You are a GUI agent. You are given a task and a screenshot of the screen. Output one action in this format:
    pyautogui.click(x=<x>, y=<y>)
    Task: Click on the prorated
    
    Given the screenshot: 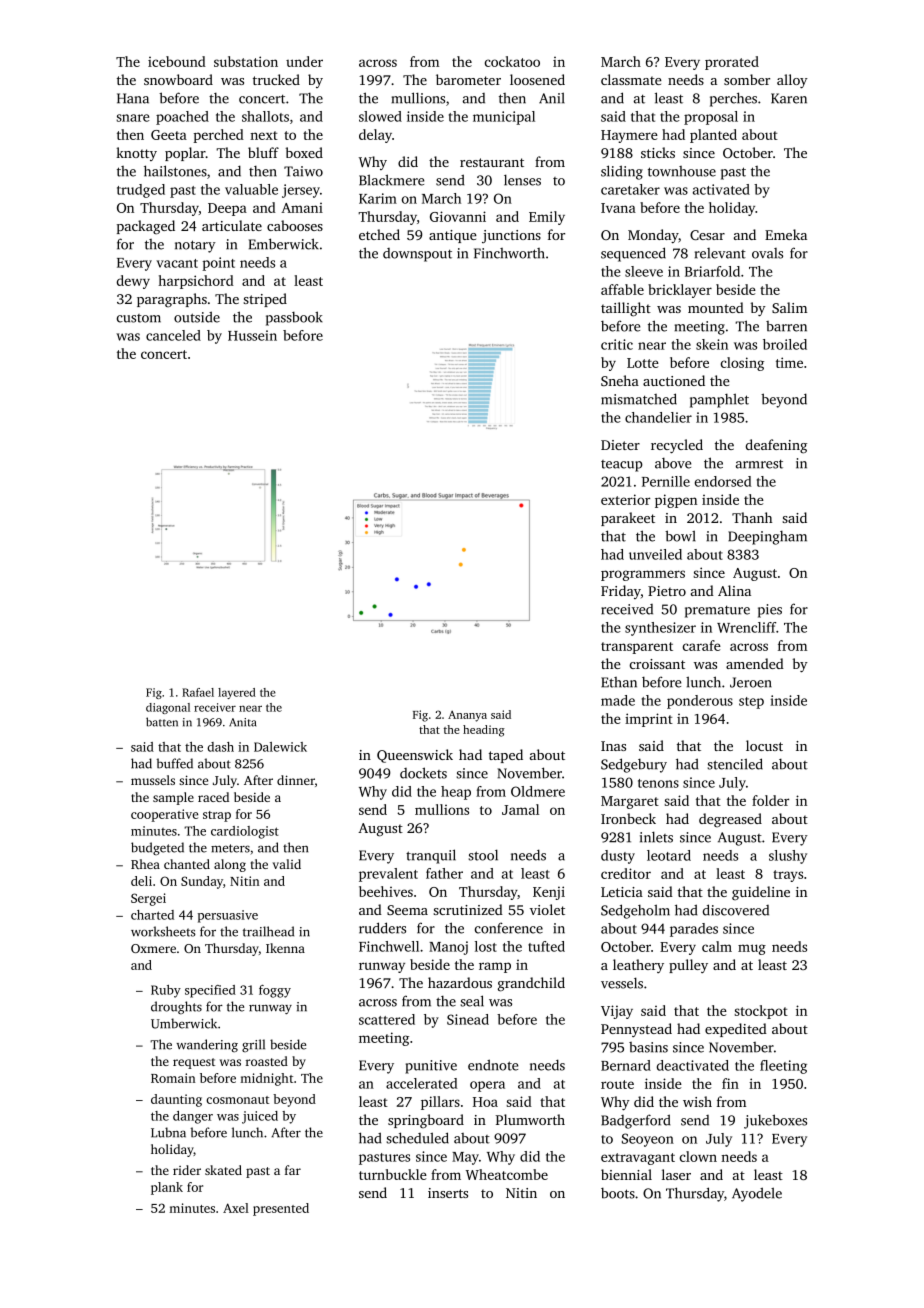 What is the action you would take?
    pyautogui.click(x=732, y=63)
